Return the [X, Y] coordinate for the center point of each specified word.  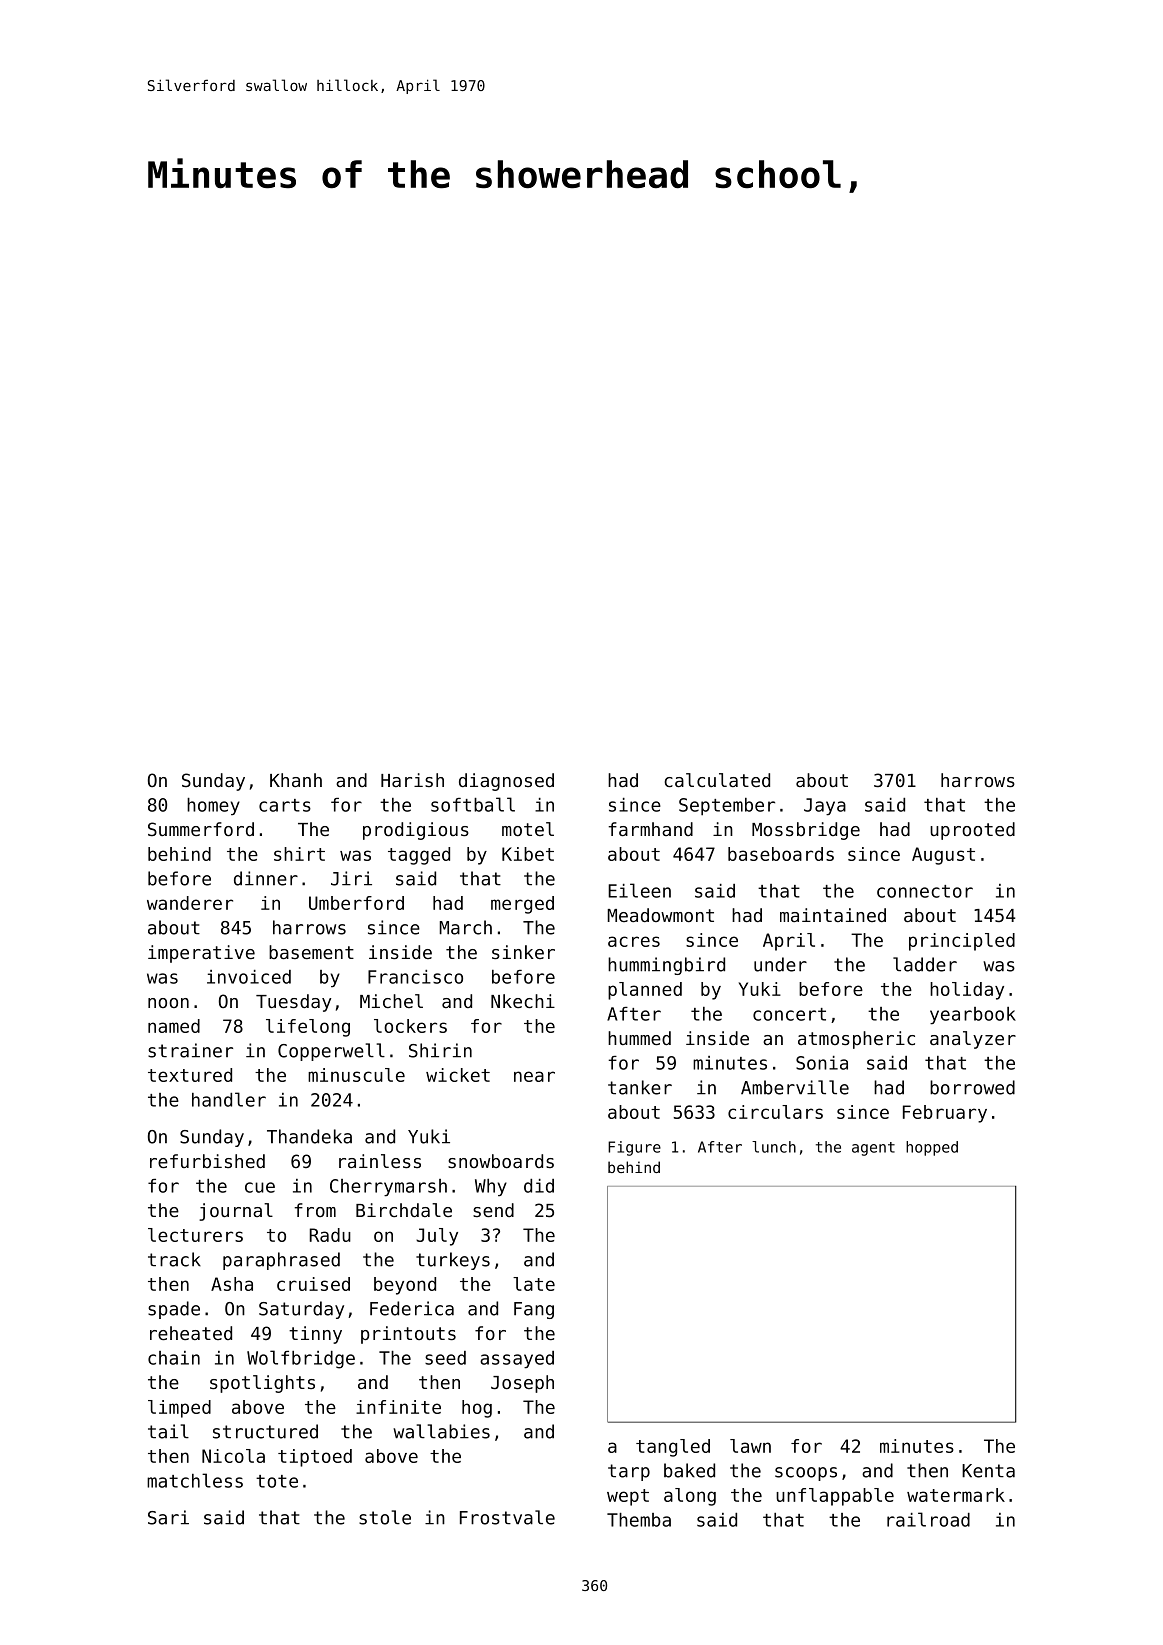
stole [385, 1517]
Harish [412, 780]
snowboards [501, 1161]
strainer [190, 1050]
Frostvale [507, 1517]
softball [473, 804]
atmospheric [856, 1040]
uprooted [972, 831]
